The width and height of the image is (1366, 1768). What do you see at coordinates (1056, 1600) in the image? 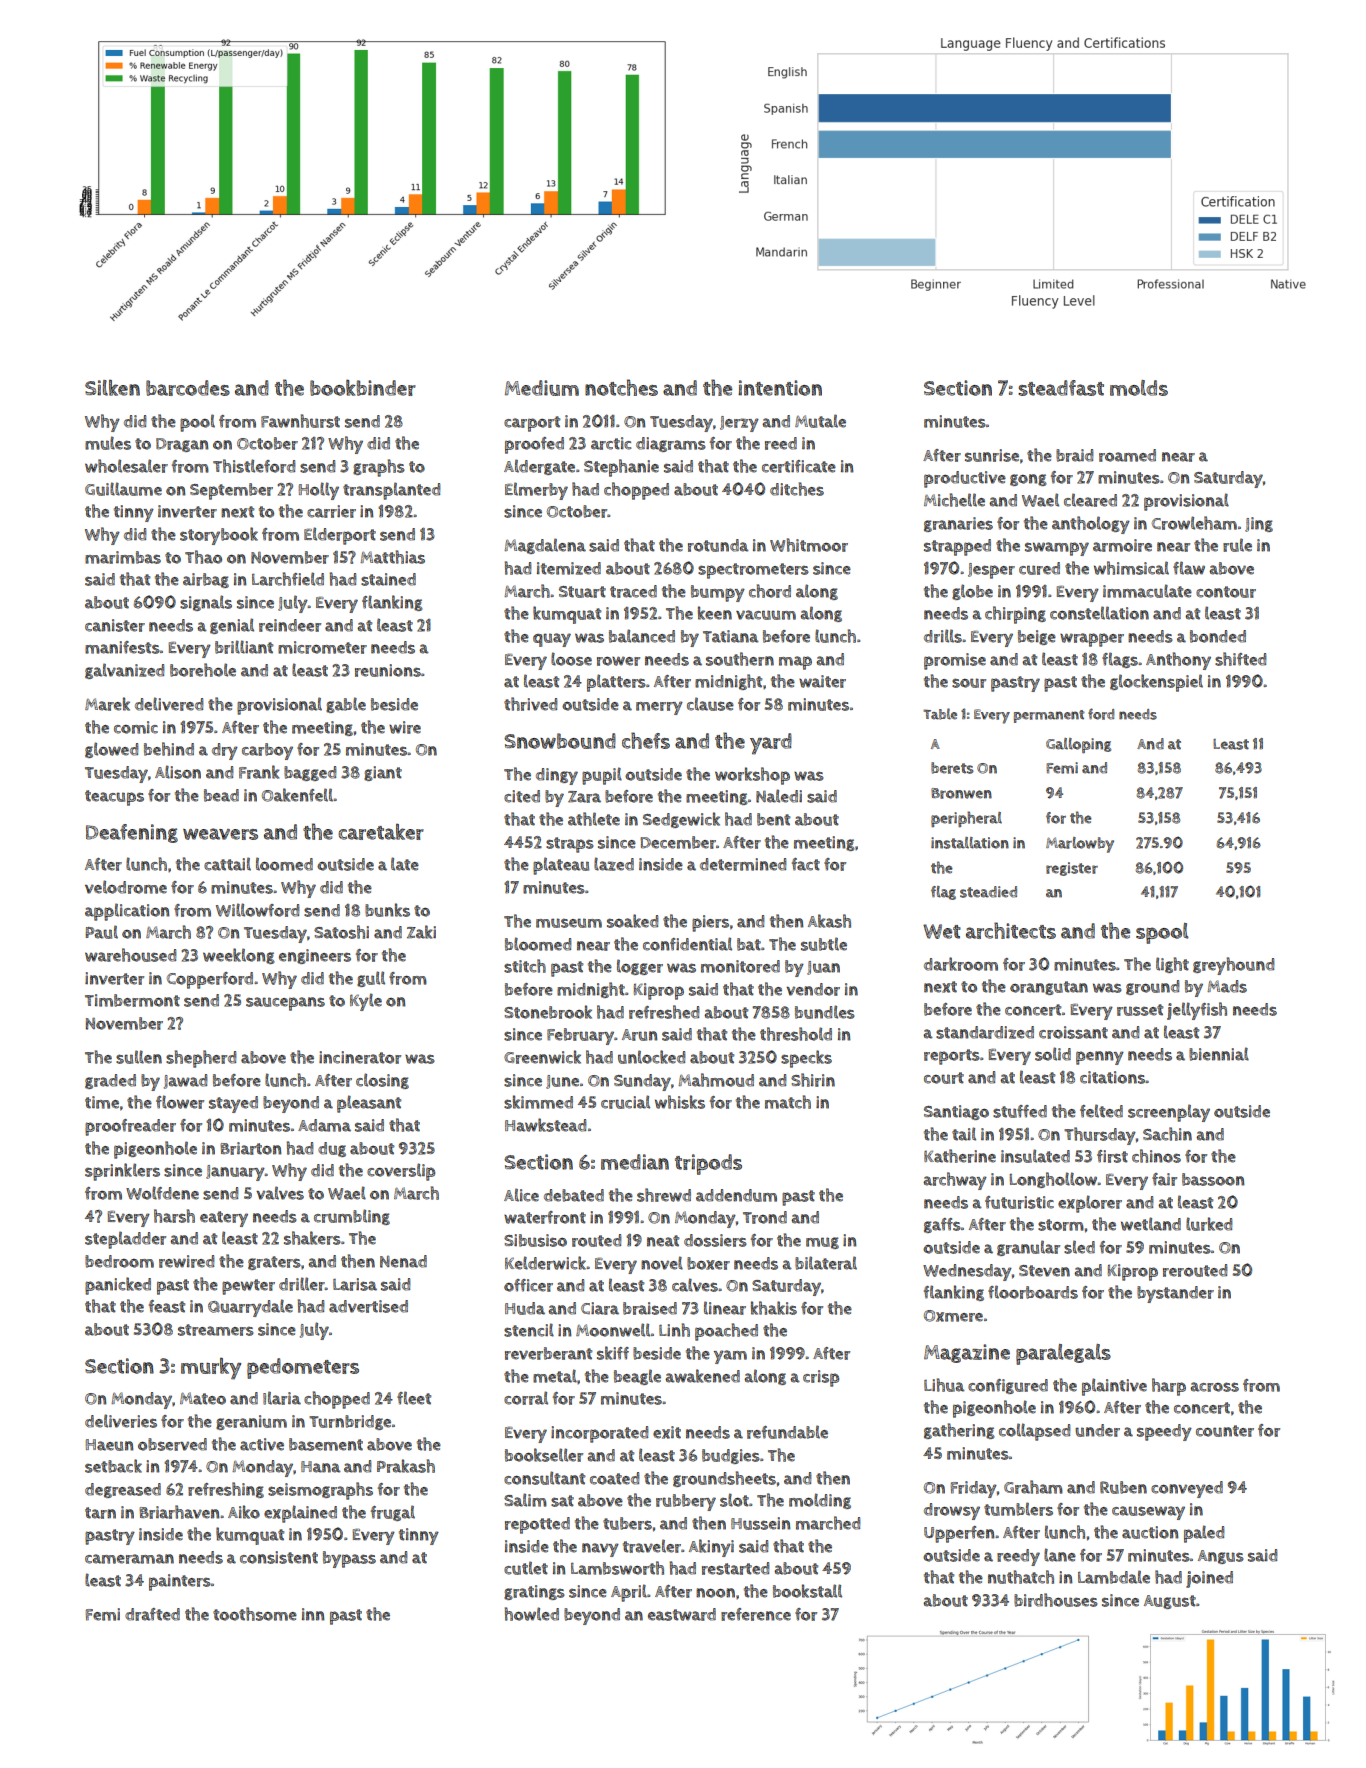
I see `birdhouses` at bounding box center [1056, 1600].
